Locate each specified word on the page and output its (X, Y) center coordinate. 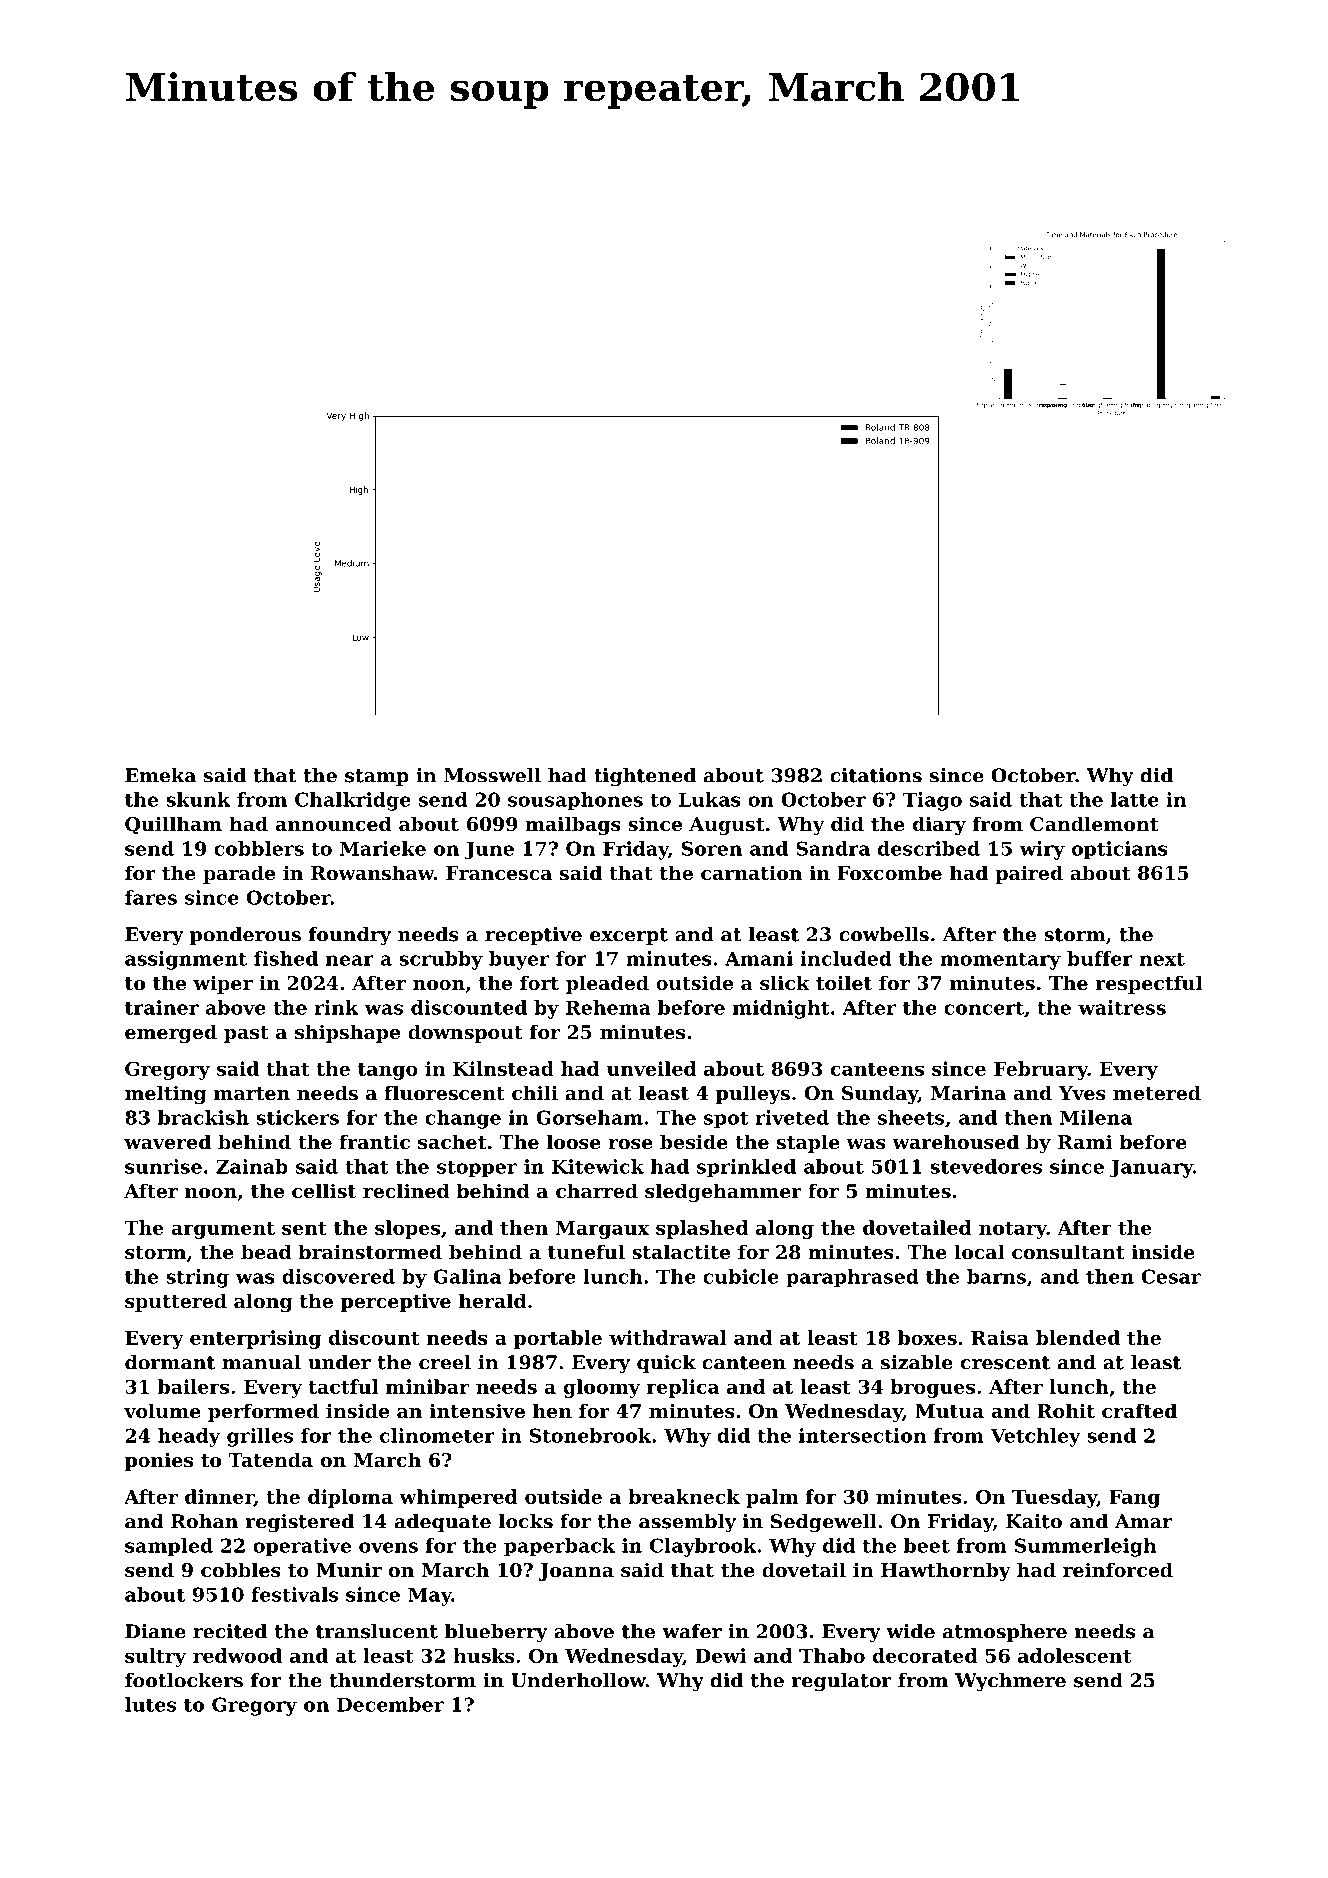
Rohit (1066, 1411)
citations (876, 775)
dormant (170, 1362)
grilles (260, 1437)
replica (683, 1388)
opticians (1119, 850)
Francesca (499, 873)
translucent (377, 1631)
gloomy (602, 1388)
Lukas (710, 799)
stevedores (986, 1166)
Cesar (1171, 1276)
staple (808, 1143)
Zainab (252, 1166)
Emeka (160, 775)
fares (151, 897)
